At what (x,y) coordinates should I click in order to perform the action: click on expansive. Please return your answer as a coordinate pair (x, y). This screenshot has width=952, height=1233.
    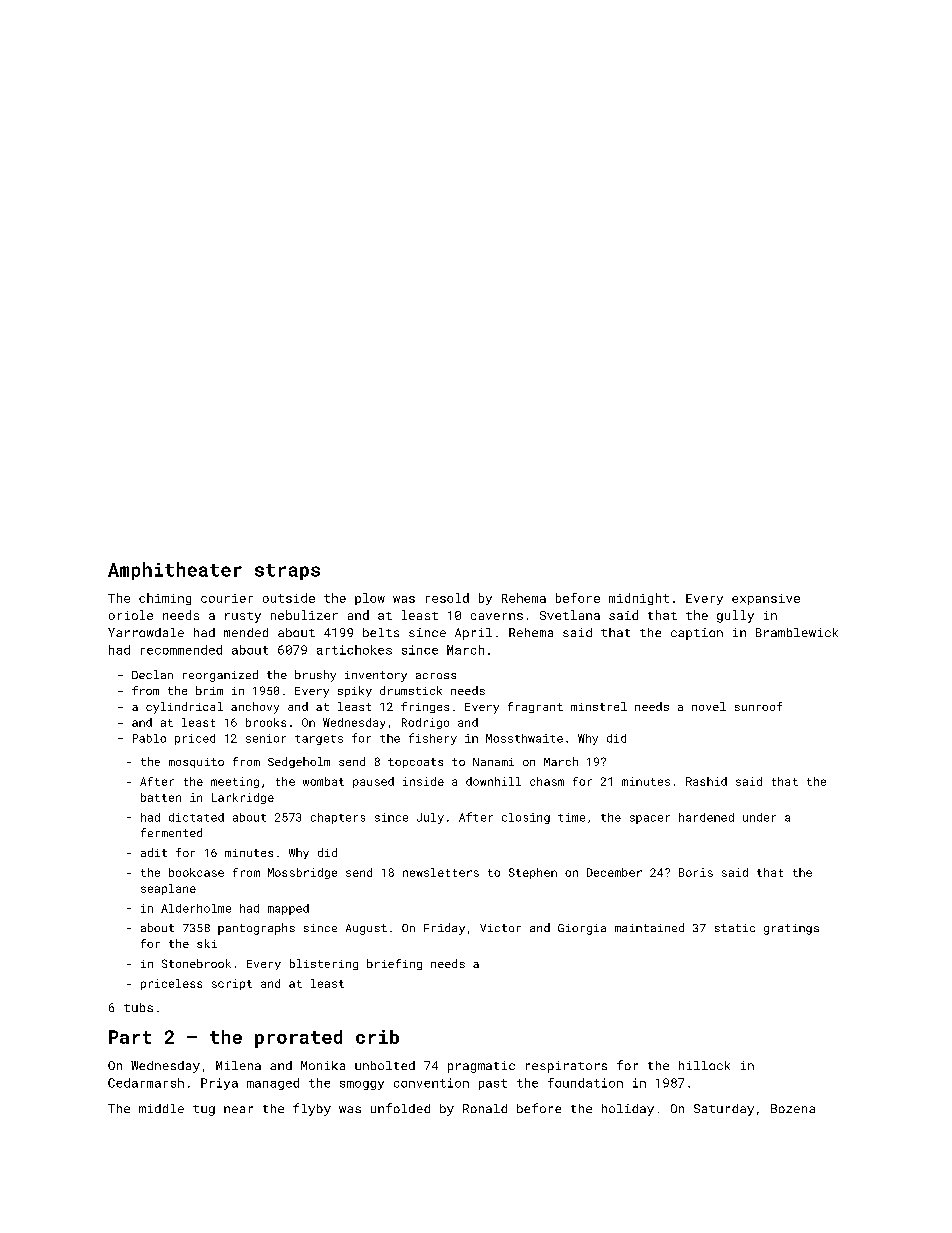
    Looking at the image, I should click on (766, 599).
